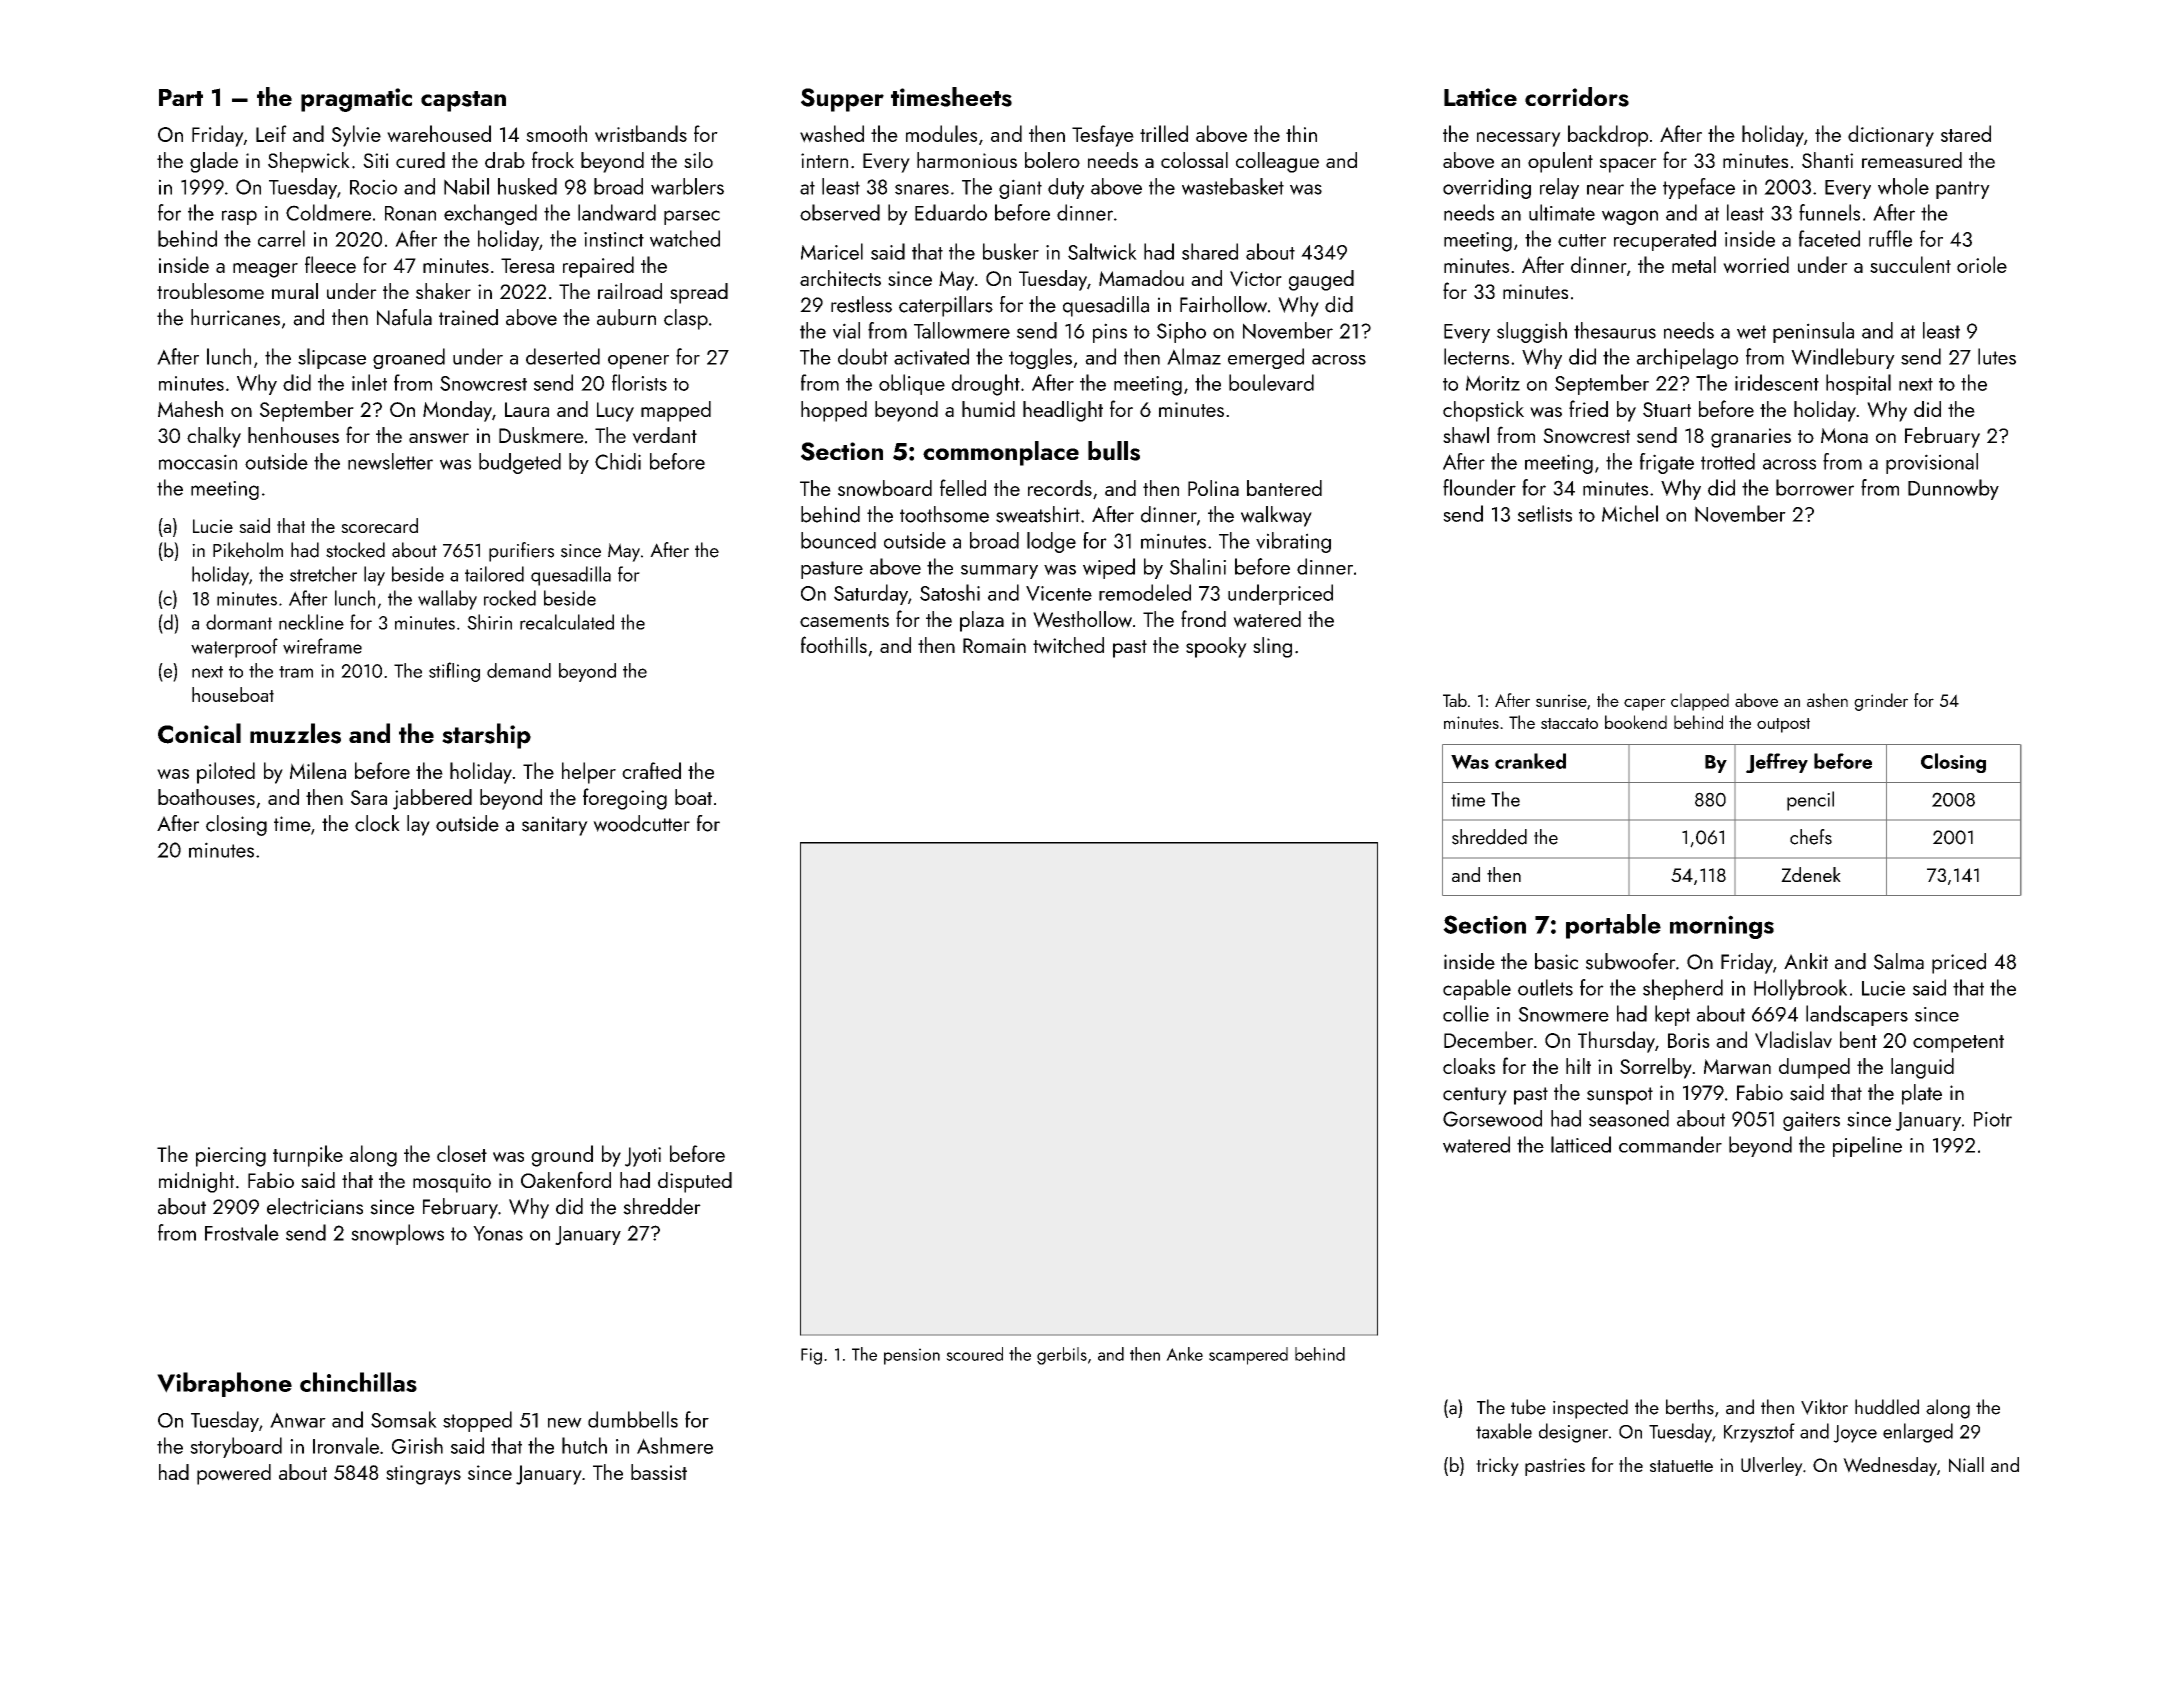 Image resolution: width=2178 pixels, height=1683 pixels. I want to click on gerbils, so click(1062, 1356).
